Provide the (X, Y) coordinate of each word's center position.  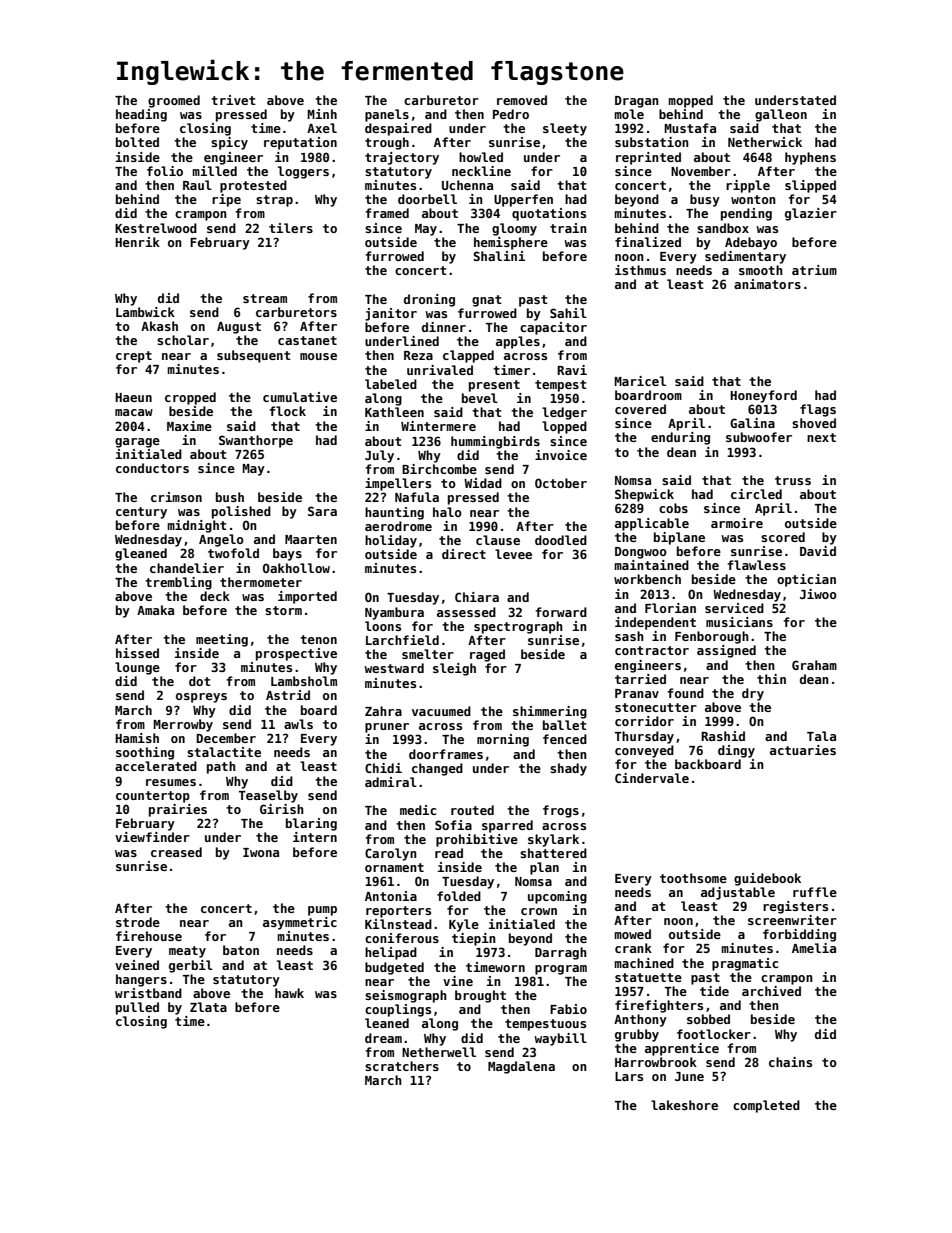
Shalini (499, 256)
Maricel (640, 381)
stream (265, 298)
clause (498, 540)
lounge (137, 668)
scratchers (402, 1066)
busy (705, 200)
